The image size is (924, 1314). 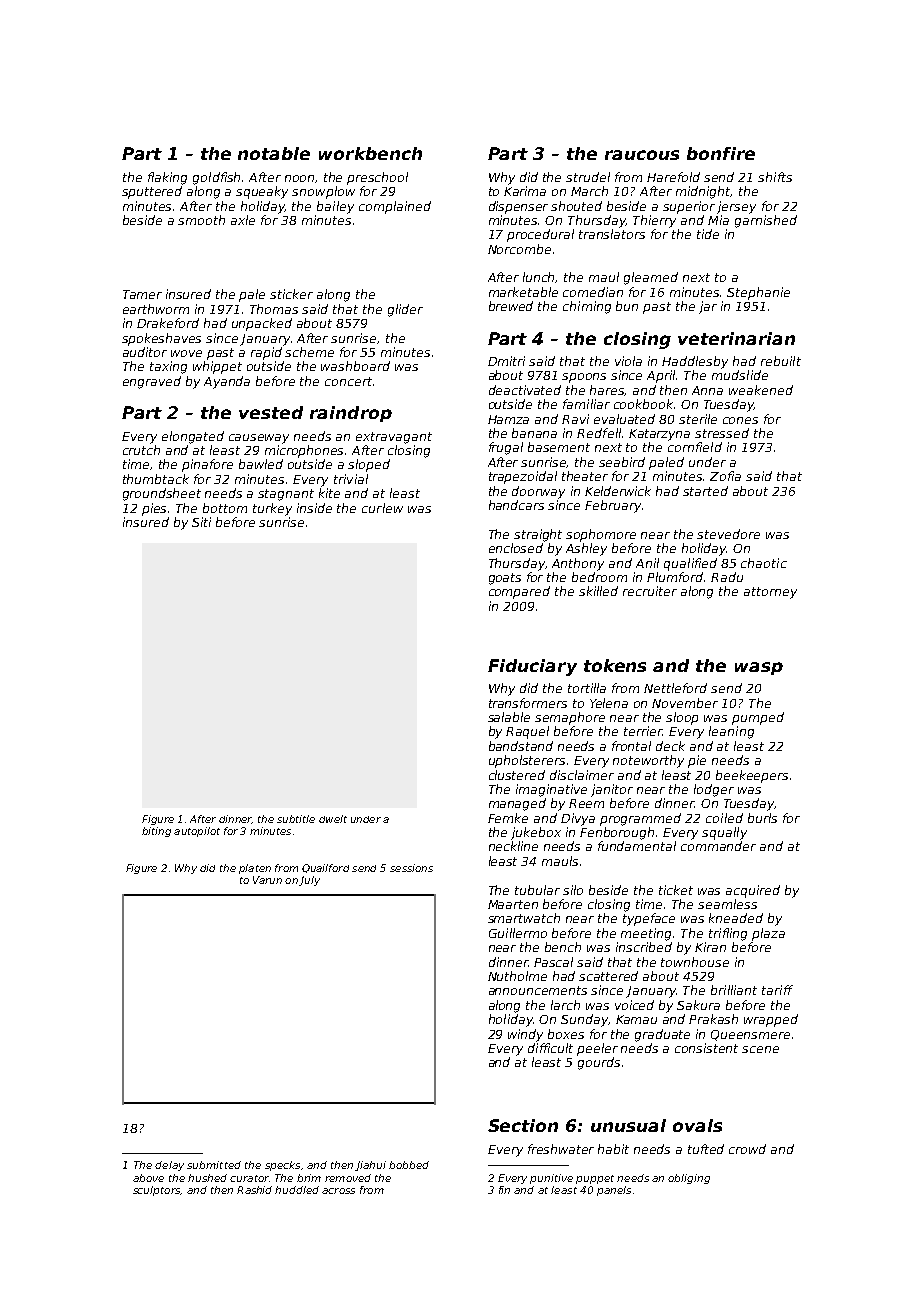 What do you see at coordinates (409, 1165) in the document?
I see `bobbed` at bounding box center [409, 1165].
